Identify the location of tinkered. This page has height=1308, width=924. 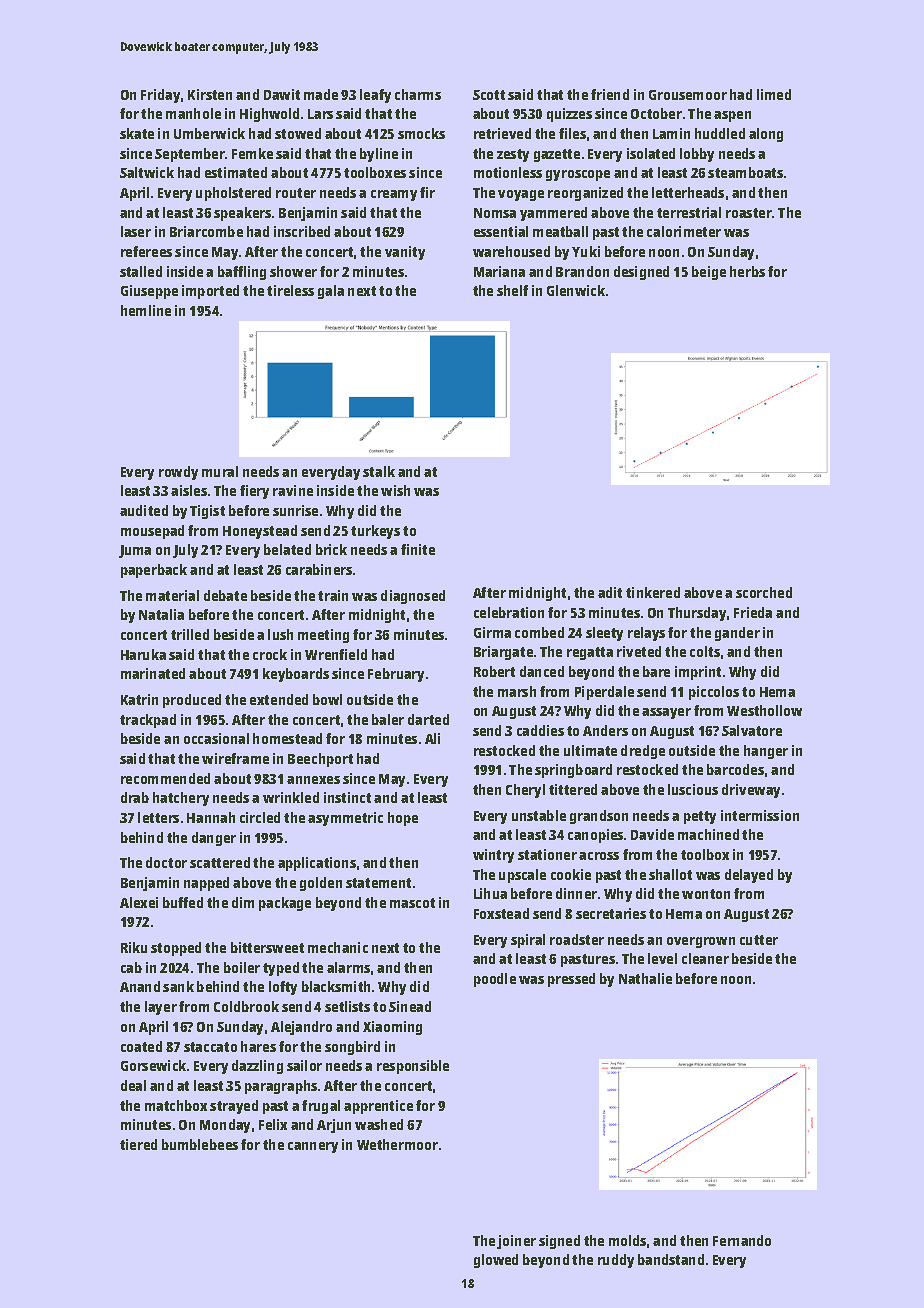
(653, 592).
